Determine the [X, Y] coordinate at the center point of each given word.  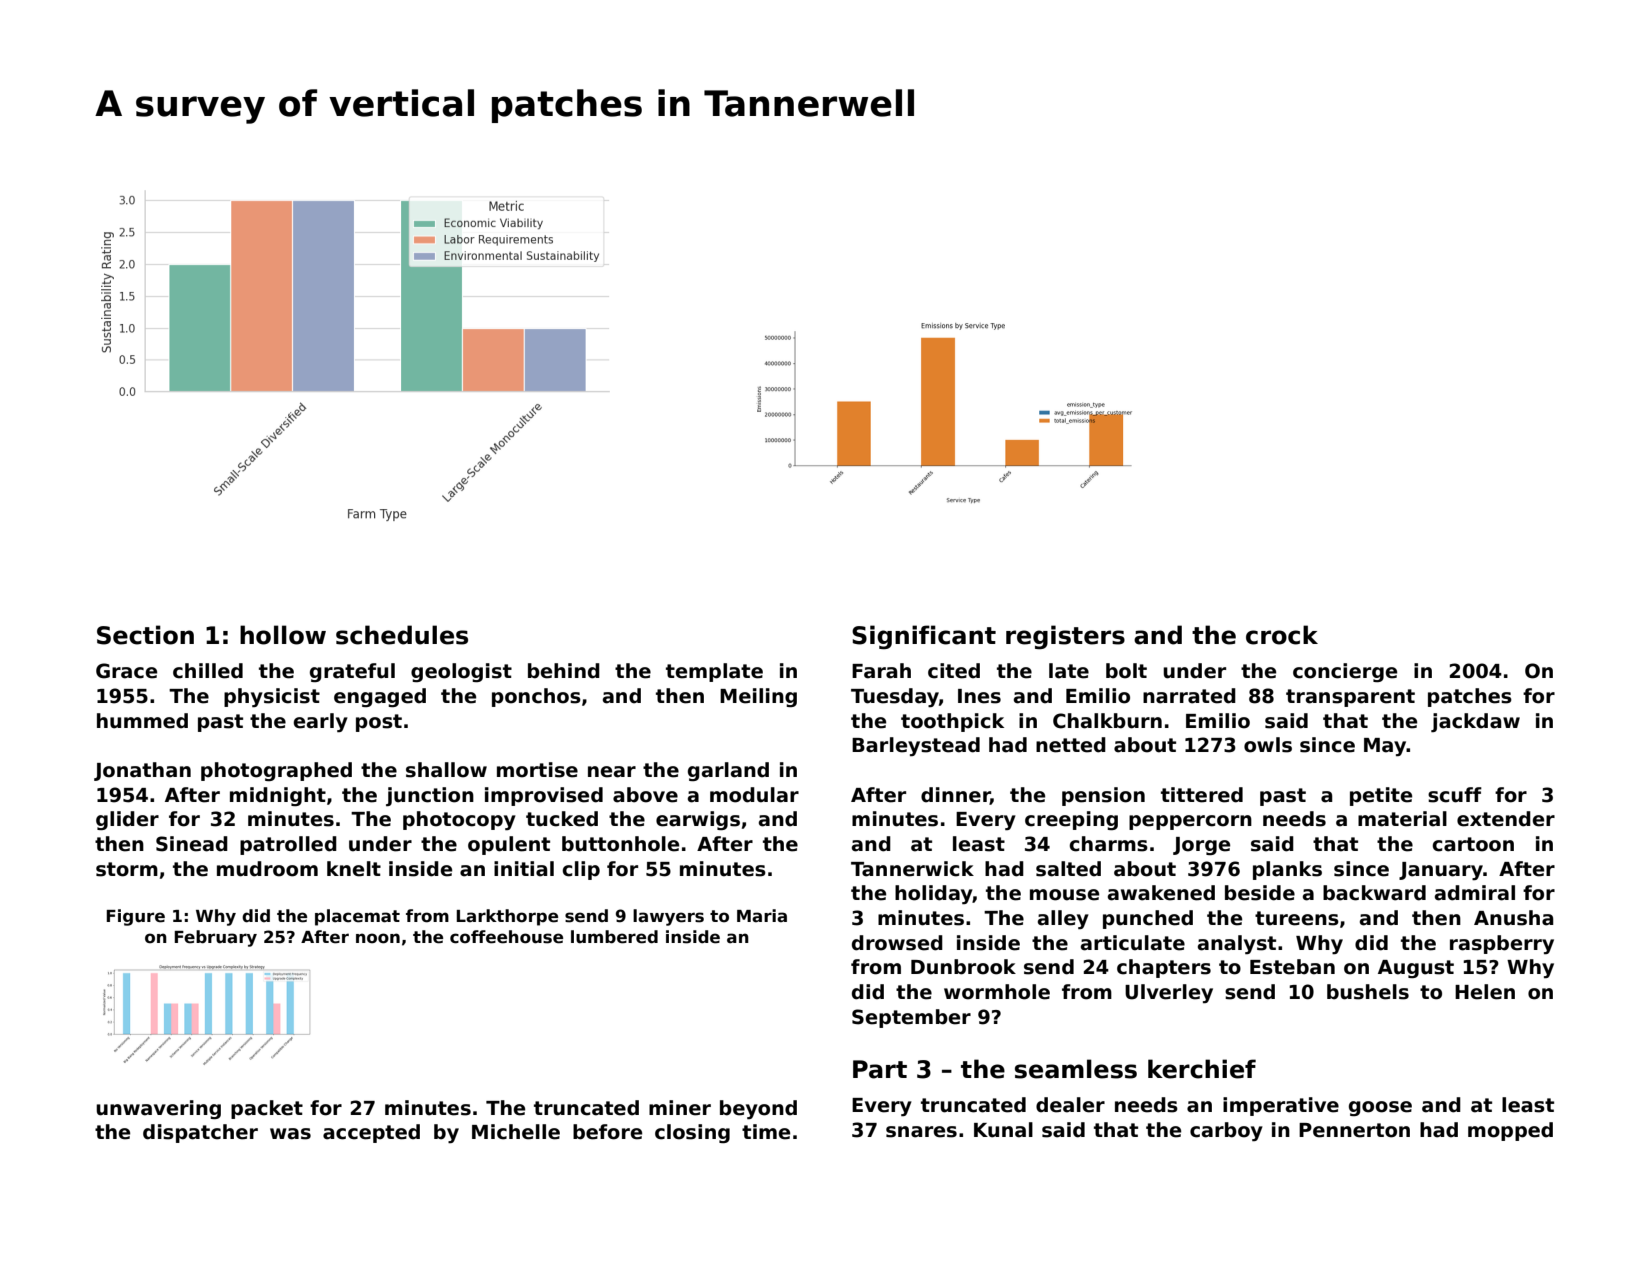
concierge [1345, 672]
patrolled [288, 845]
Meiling [758, 697]
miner [680, 1108]
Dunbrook [963, 967]
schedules [402, 635]
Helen [1485, 992]
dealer [1070, 1105]
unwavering [158, 1109]
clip [581, 870]
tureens [1297, 918]
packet [267, 1109]
